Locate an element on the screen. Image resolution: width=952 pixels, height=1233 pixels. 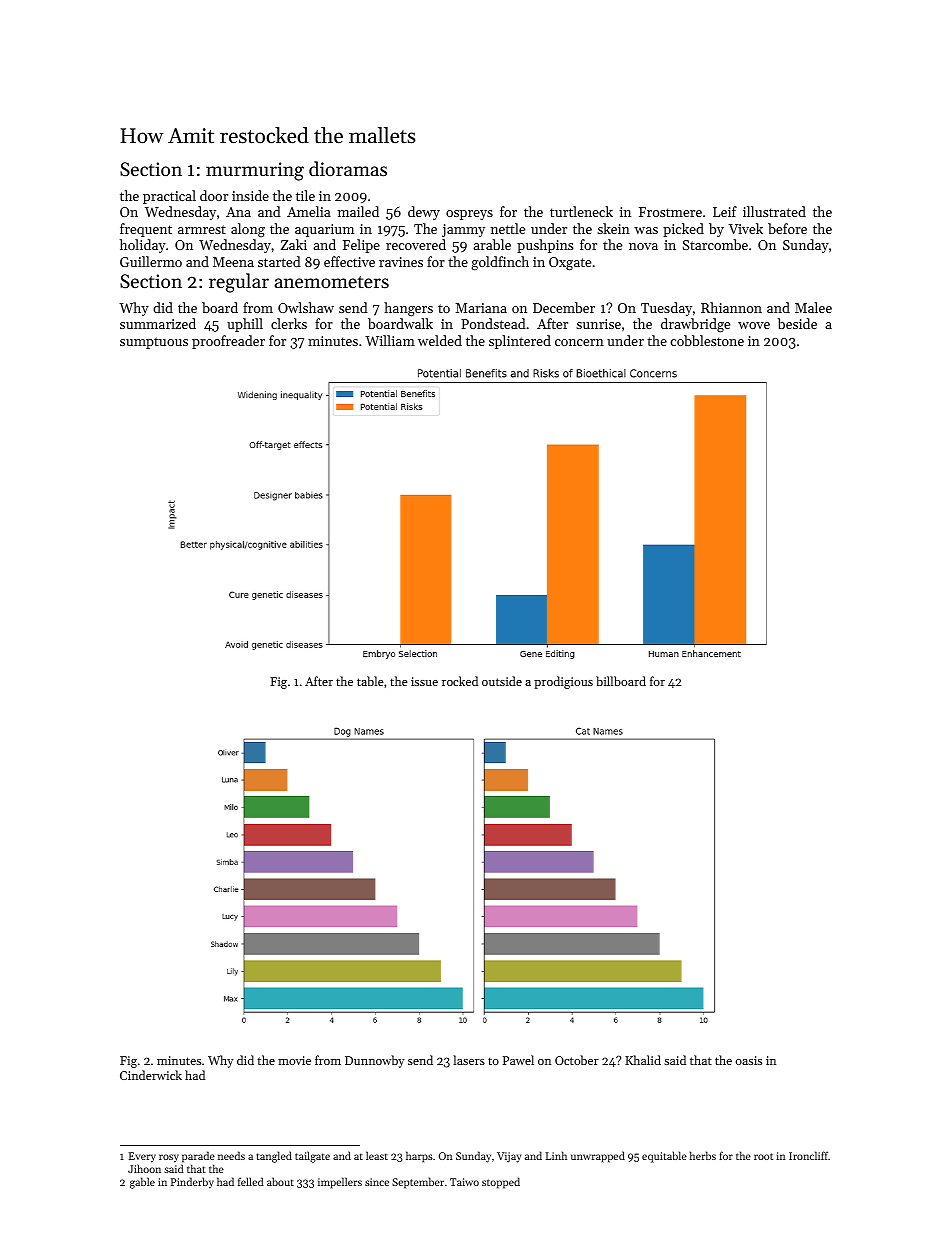
illustrated is located at coordinates (774, 211).
